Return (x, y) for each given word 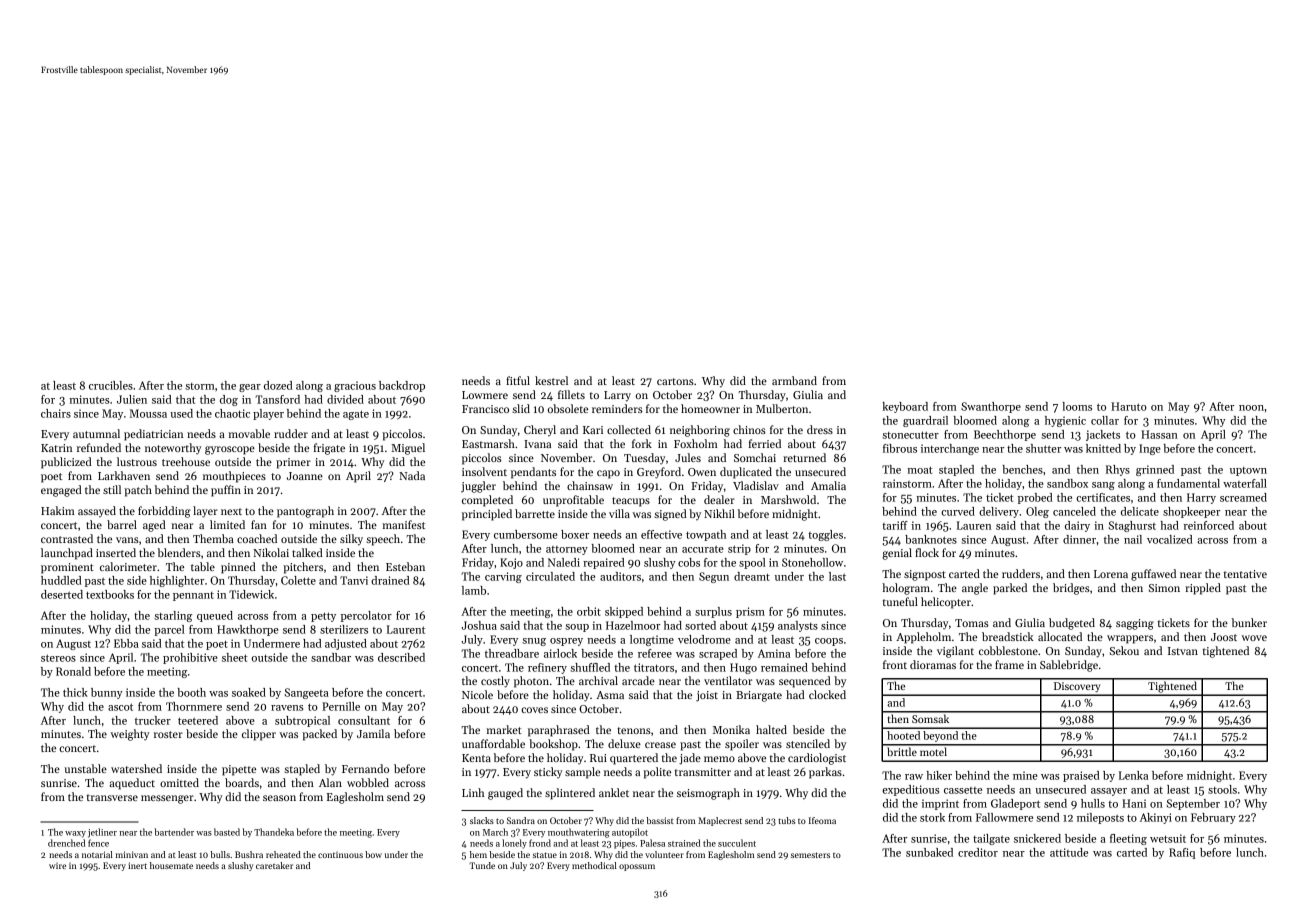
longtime (652, 640)
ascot (120, 707)
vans (127, 540)
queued (215, 616)
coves (534, 710)
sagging (1135, 624)
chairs (56, 413)
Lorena (1111, 574)
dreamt (752, 576)
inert (137, 865)
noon (1251, 408)
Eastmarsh (488, 443)
